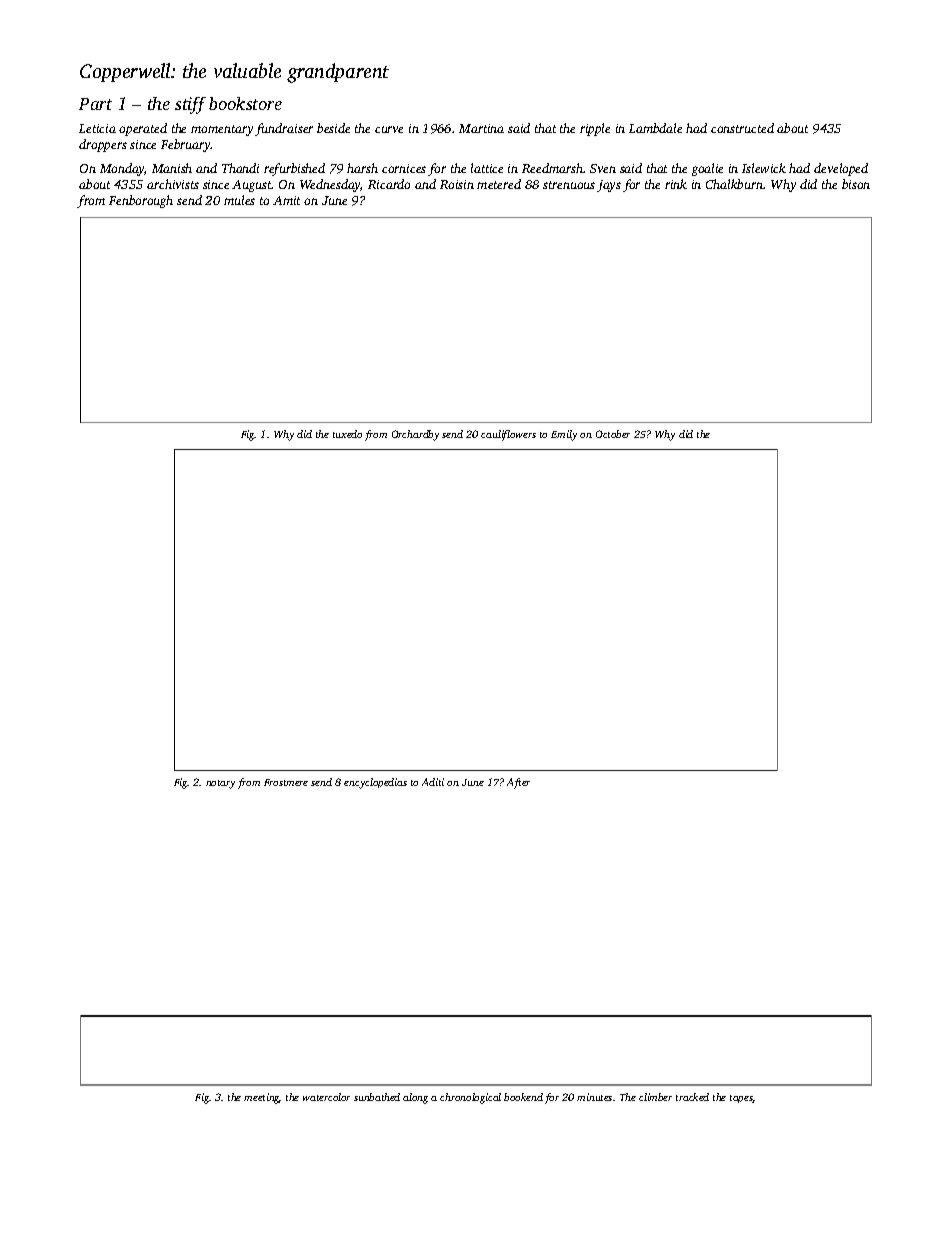 Image resolution: width=952 pixels, height=1233 pixels. Describe the element at coordinates (347, 434) in the document. I see `tuxedo` at that location.
